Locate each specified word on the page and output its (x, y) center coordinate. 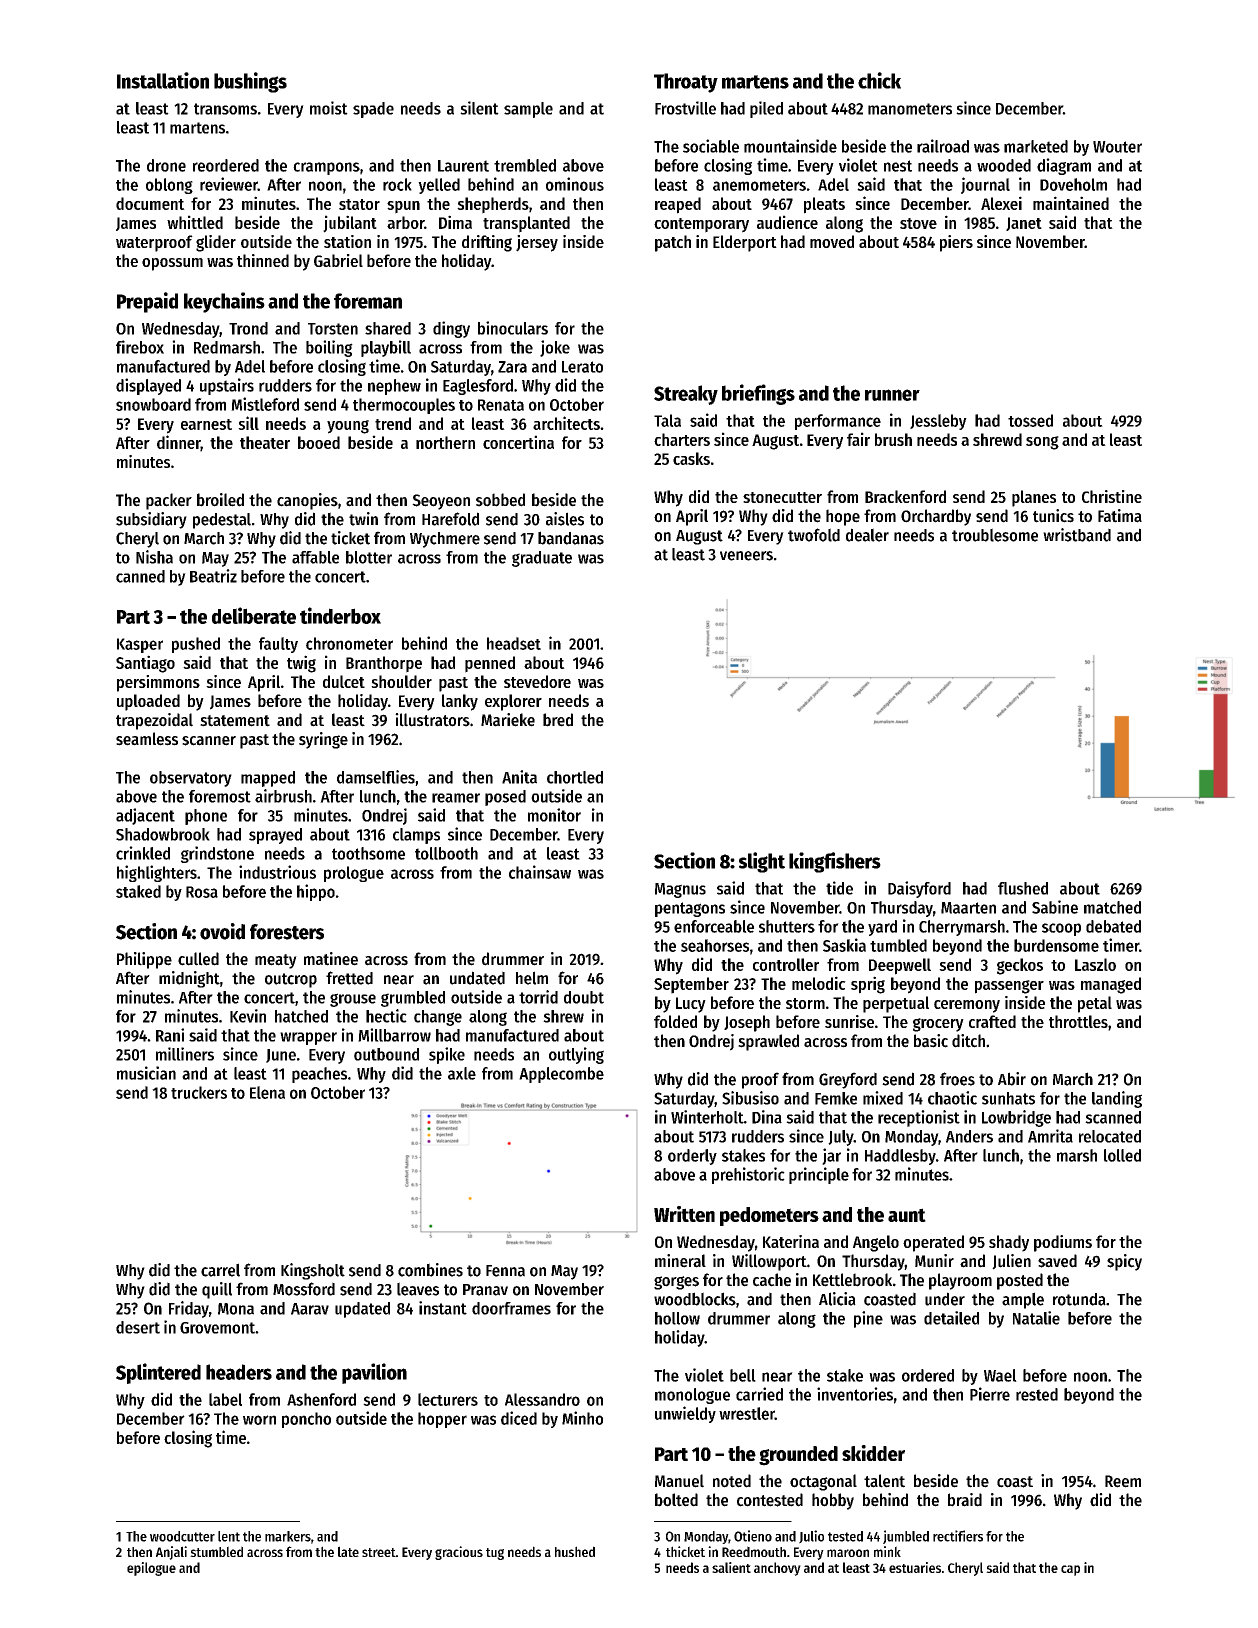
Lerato (582, 367)
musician (146, 1073)
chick (879, 80)
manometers (910, 109)
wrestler (747, 1413)
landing (1117, 1099)
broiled (220, 500)
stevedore (537, 681)
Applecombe (561, 1075)
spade (373, 110)
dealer (867, 535)
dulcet (344, 681)
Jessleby (938, 422)
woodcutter (182, 1536)
